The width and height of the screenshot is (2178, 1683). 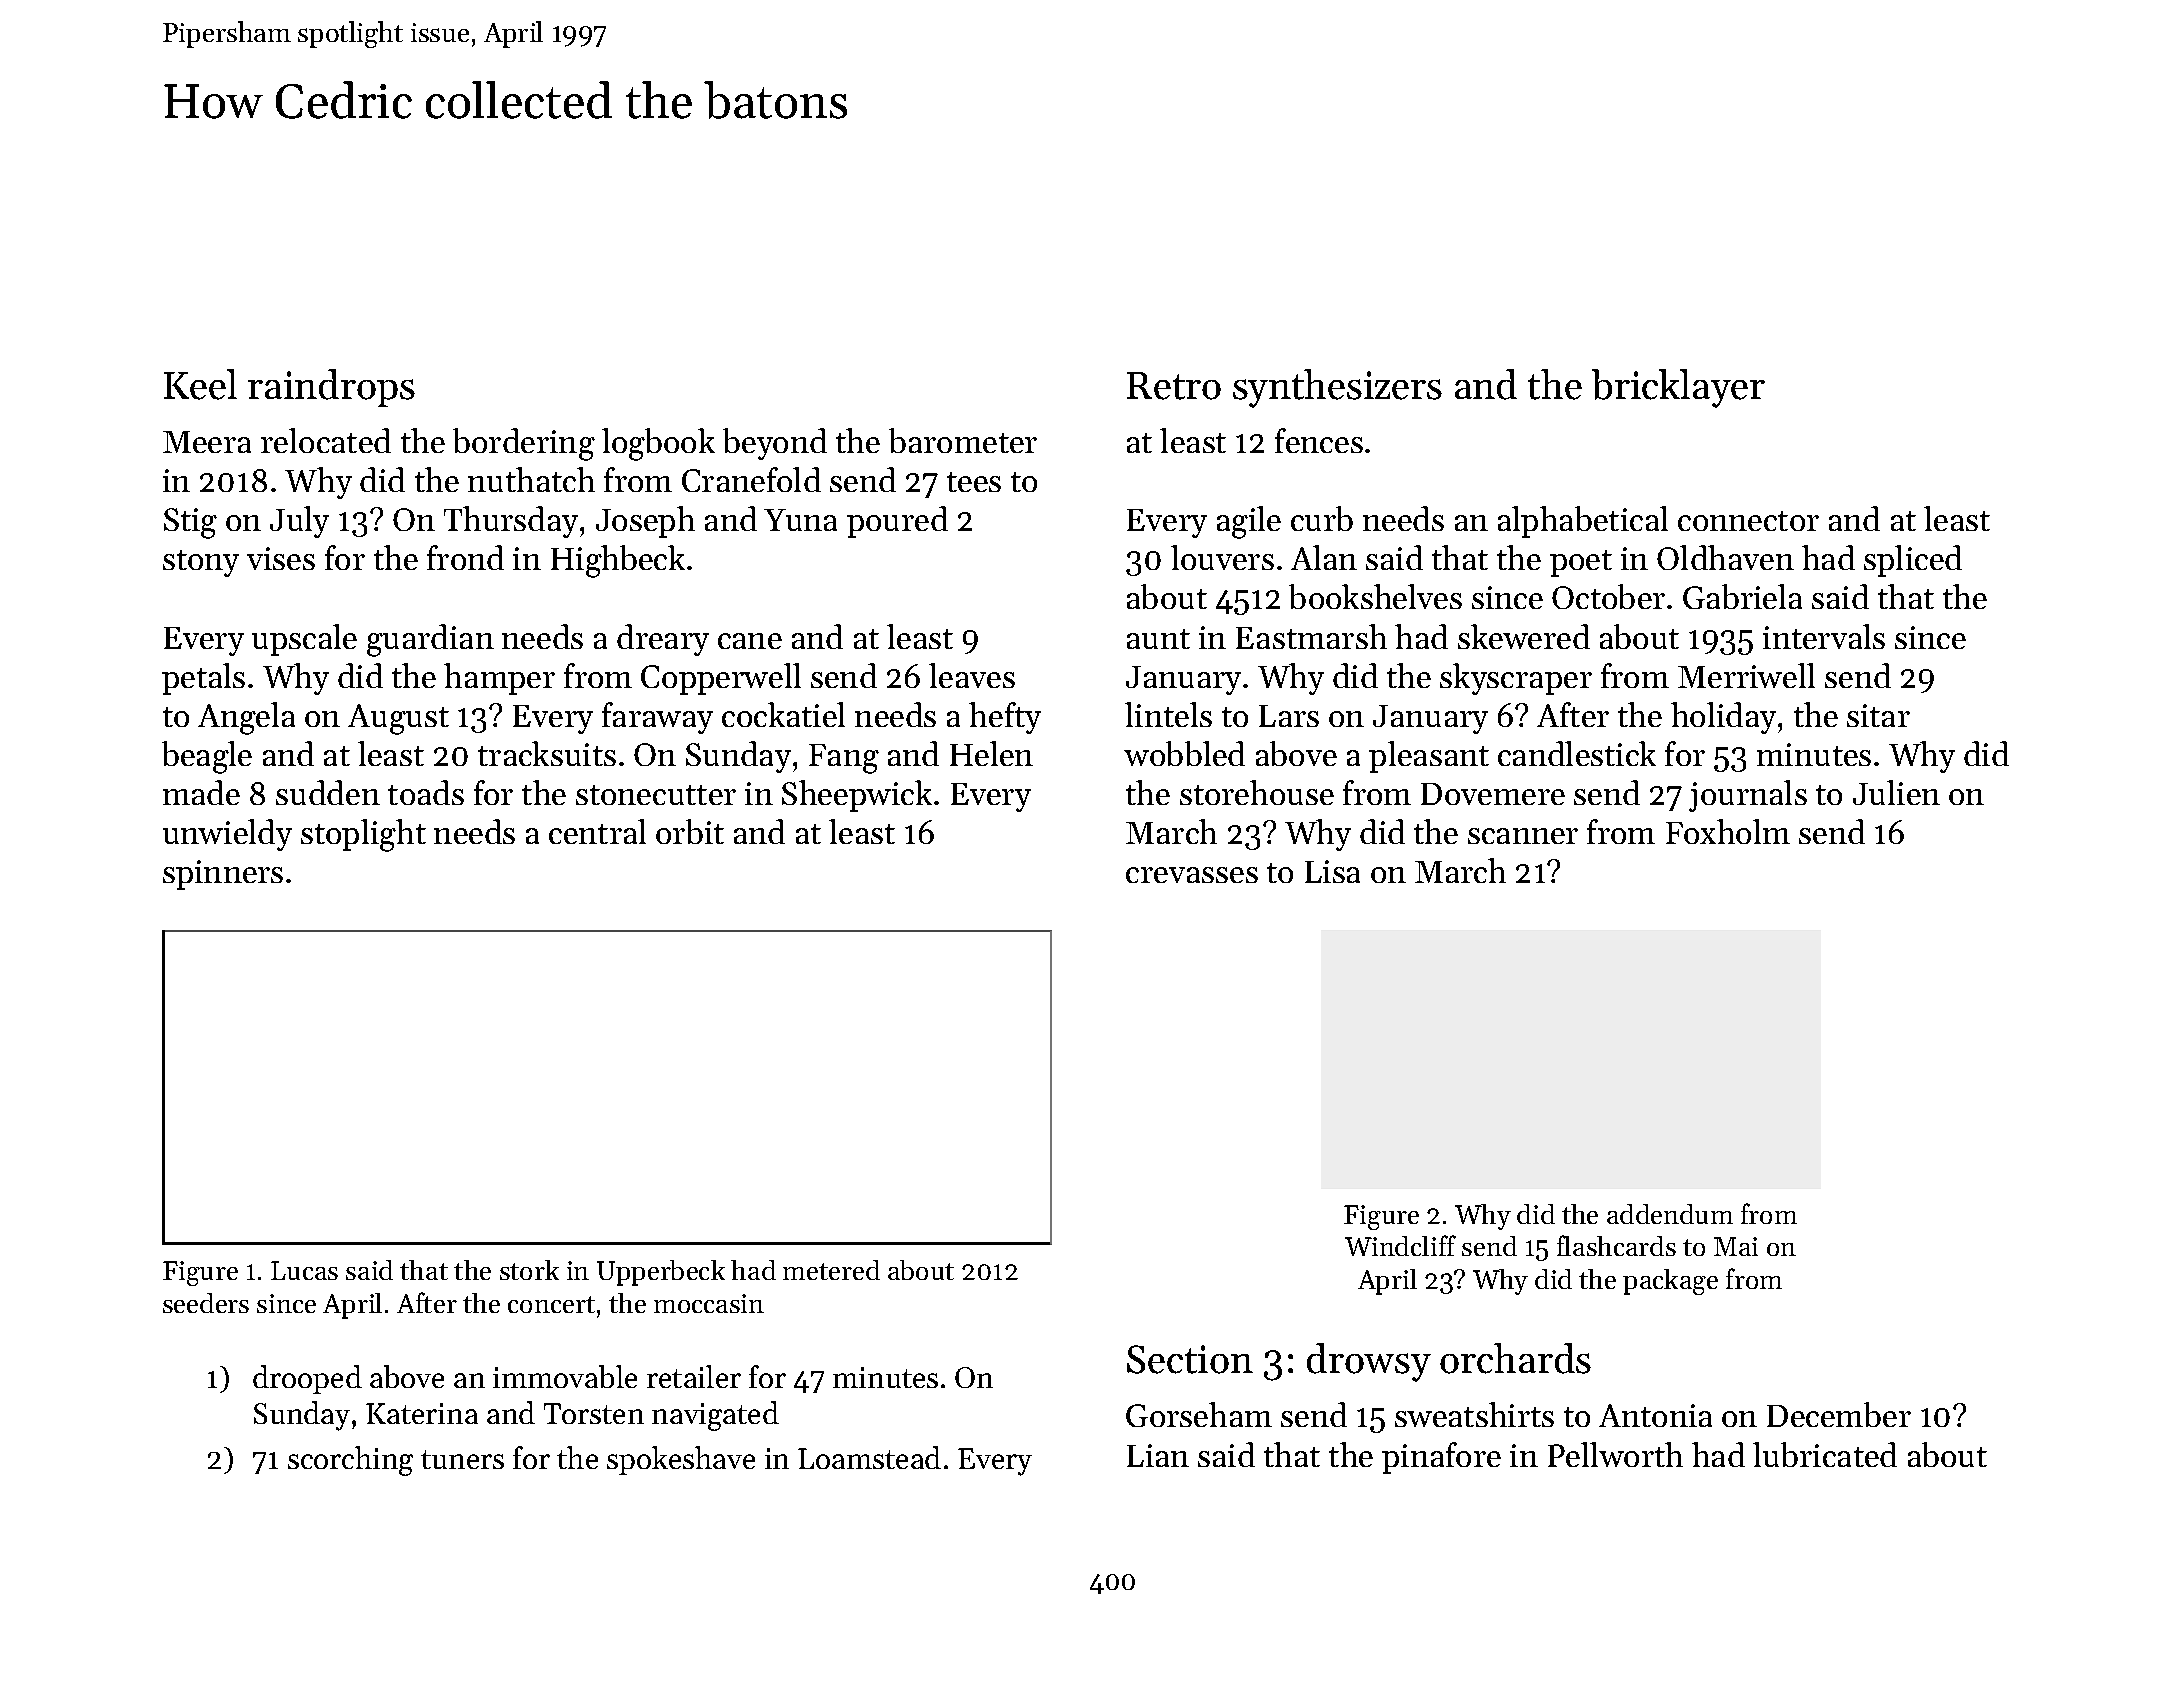 I want to click on raindrops, so click(x=331, y=388).
